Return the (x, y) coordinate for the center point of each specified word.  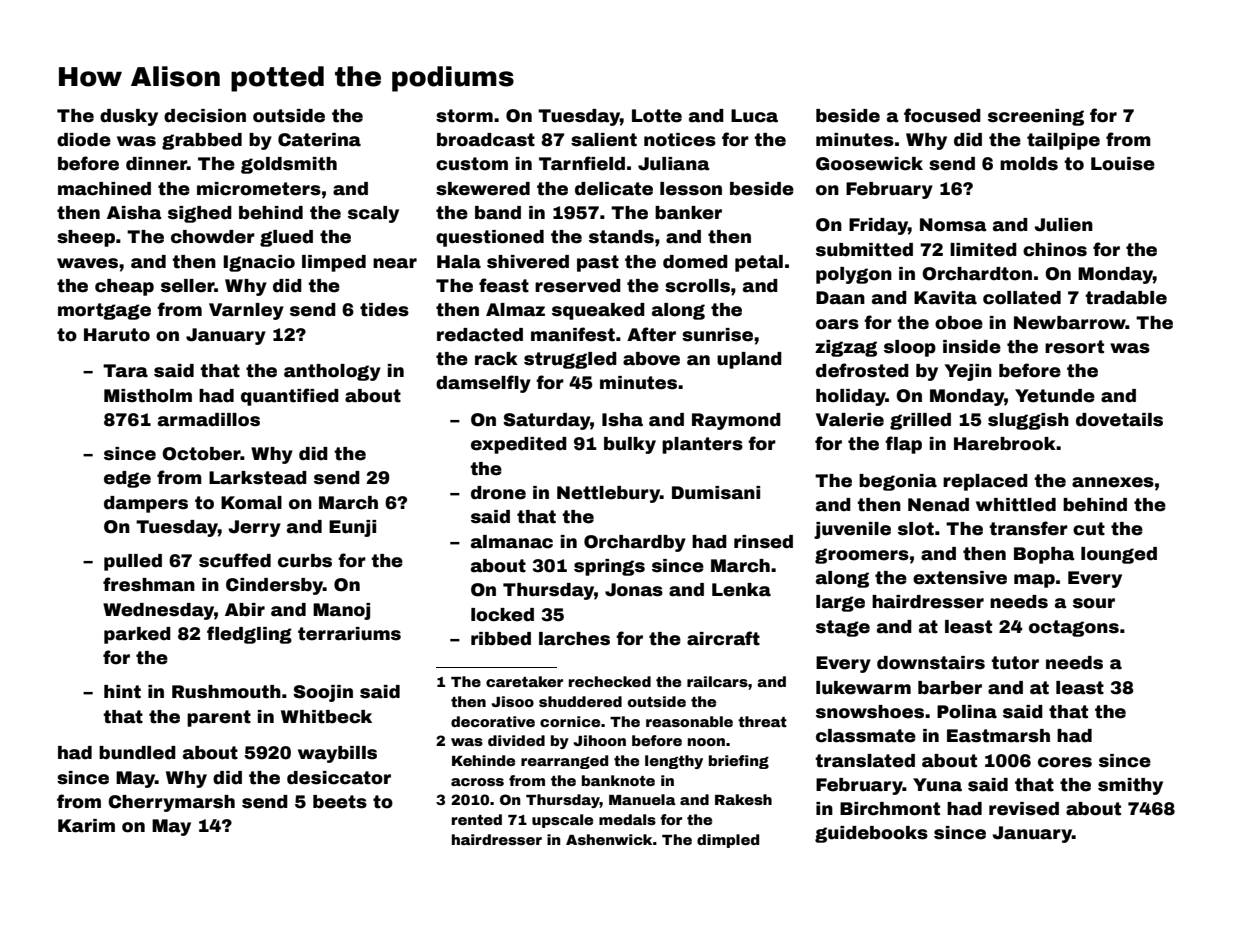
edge (127, 479)
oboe (959, 323)
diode (84, 140)
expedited (519, 445)
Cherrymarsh (171, 803)
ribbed (501, 639)
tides (384, 310)
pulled (133, 562)
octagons (1074, 628)
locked (502, 615)
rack (496, 359)
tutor (1015, 663)
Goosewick (869, 164)
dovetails (1119, 420)
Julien (1063, 225)
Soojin (323, 693)
